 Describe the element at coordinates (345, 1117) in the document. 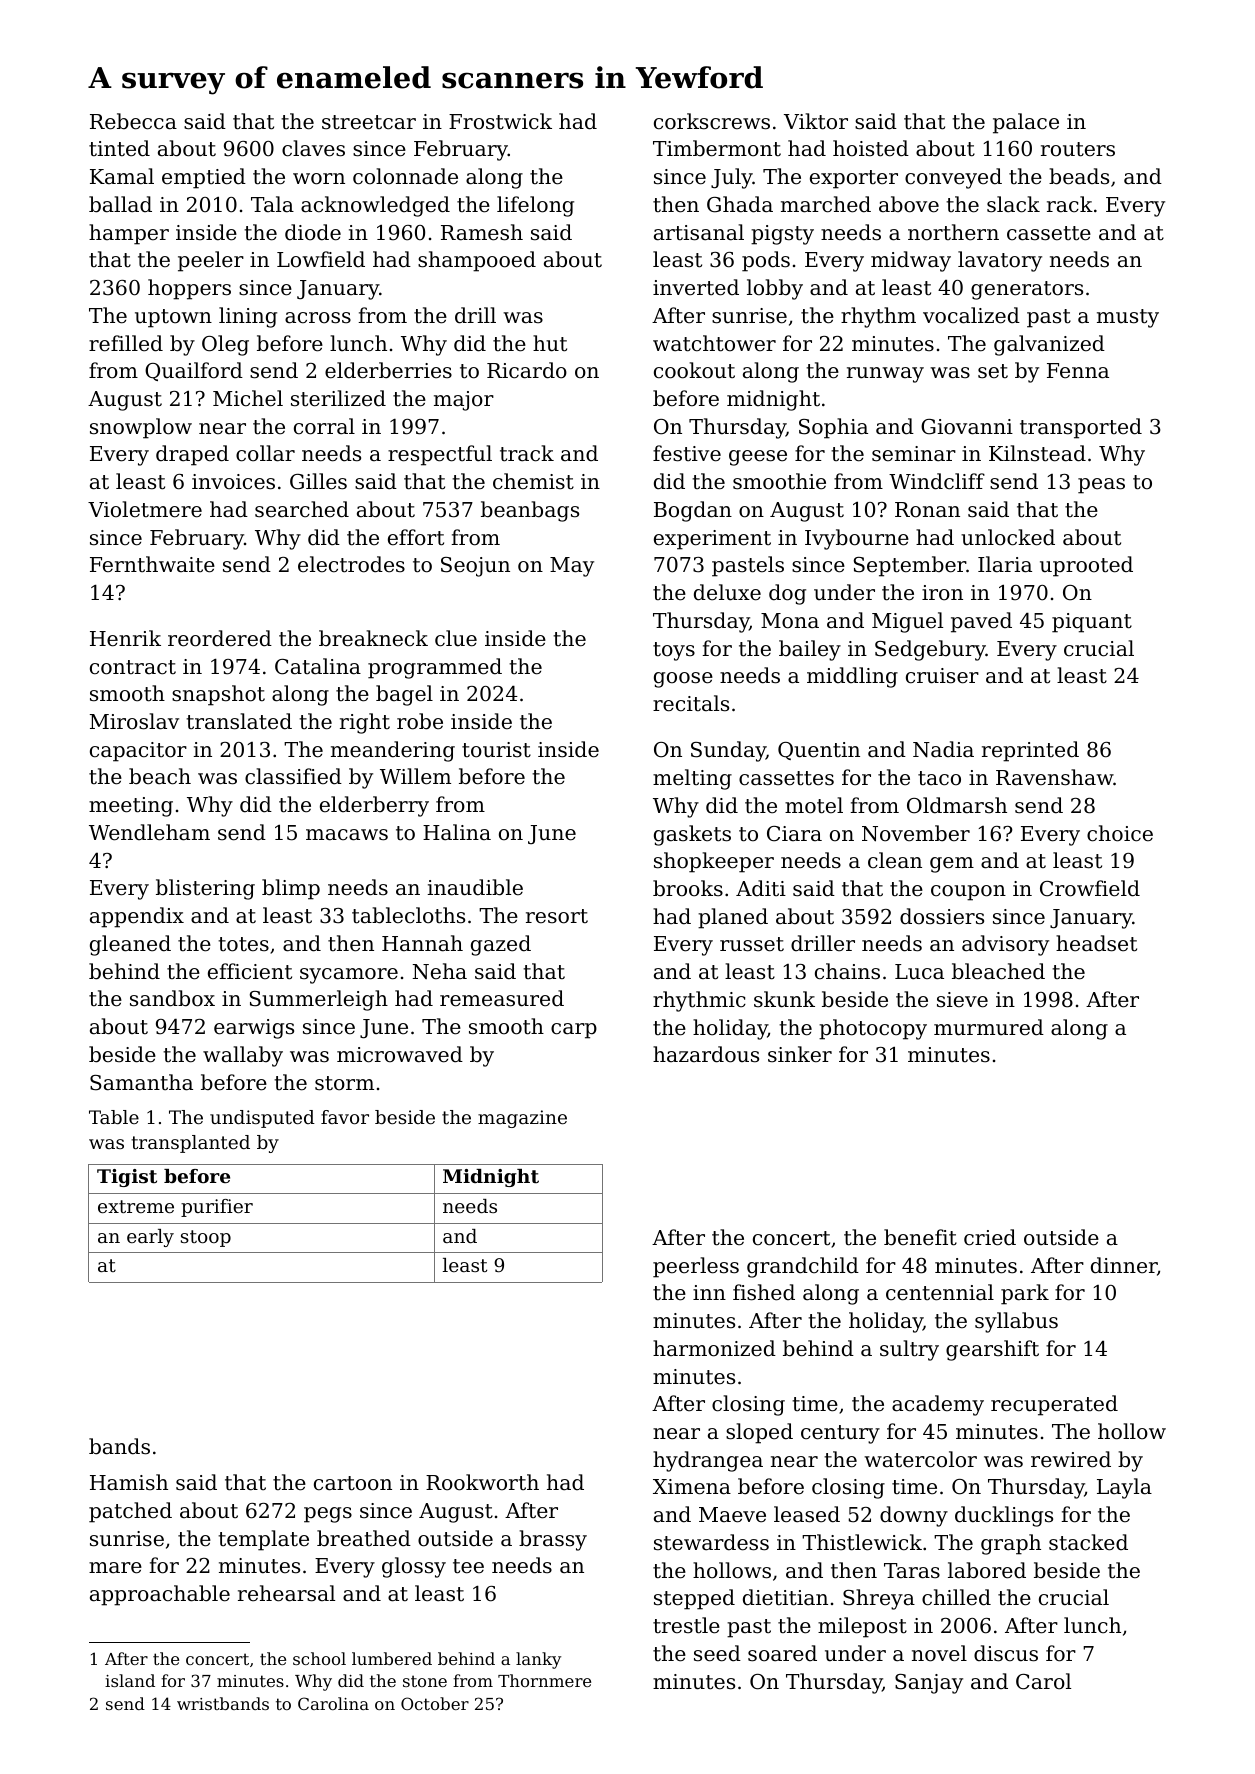

I see `favor` at that location.
